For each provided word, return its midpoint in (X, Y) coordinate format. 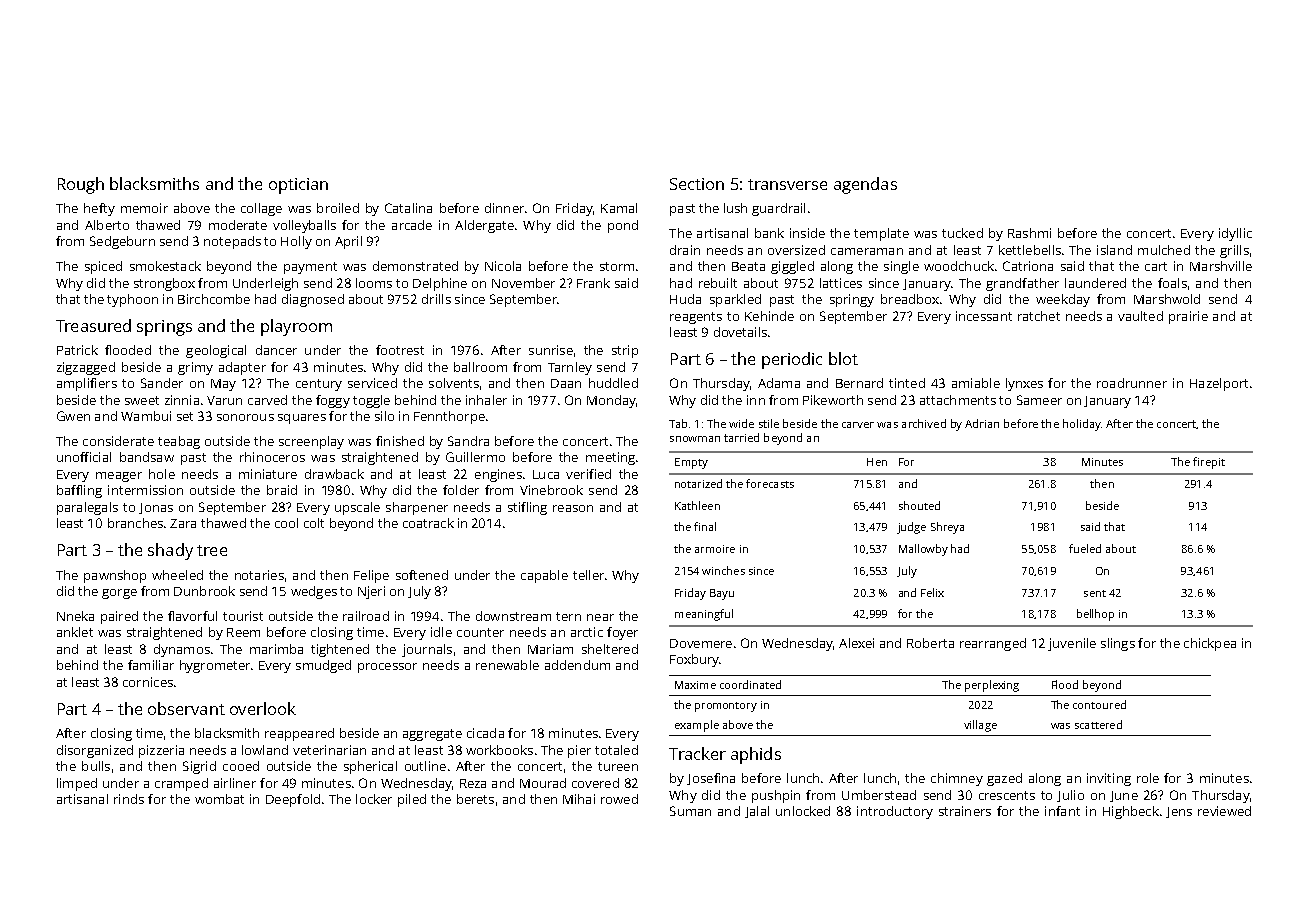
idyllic (1235, 234)
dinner (504, 208)
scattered (1098, 724)
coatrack (428, 523)
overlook (263, 708)
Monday (611, 401)
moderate (238, 225)
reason (573, 508)
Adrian (982, 423)
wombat (219, 799)
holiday (1082, 425)
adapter (242, 368)
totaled (616, 750)
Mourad (543, 783)
